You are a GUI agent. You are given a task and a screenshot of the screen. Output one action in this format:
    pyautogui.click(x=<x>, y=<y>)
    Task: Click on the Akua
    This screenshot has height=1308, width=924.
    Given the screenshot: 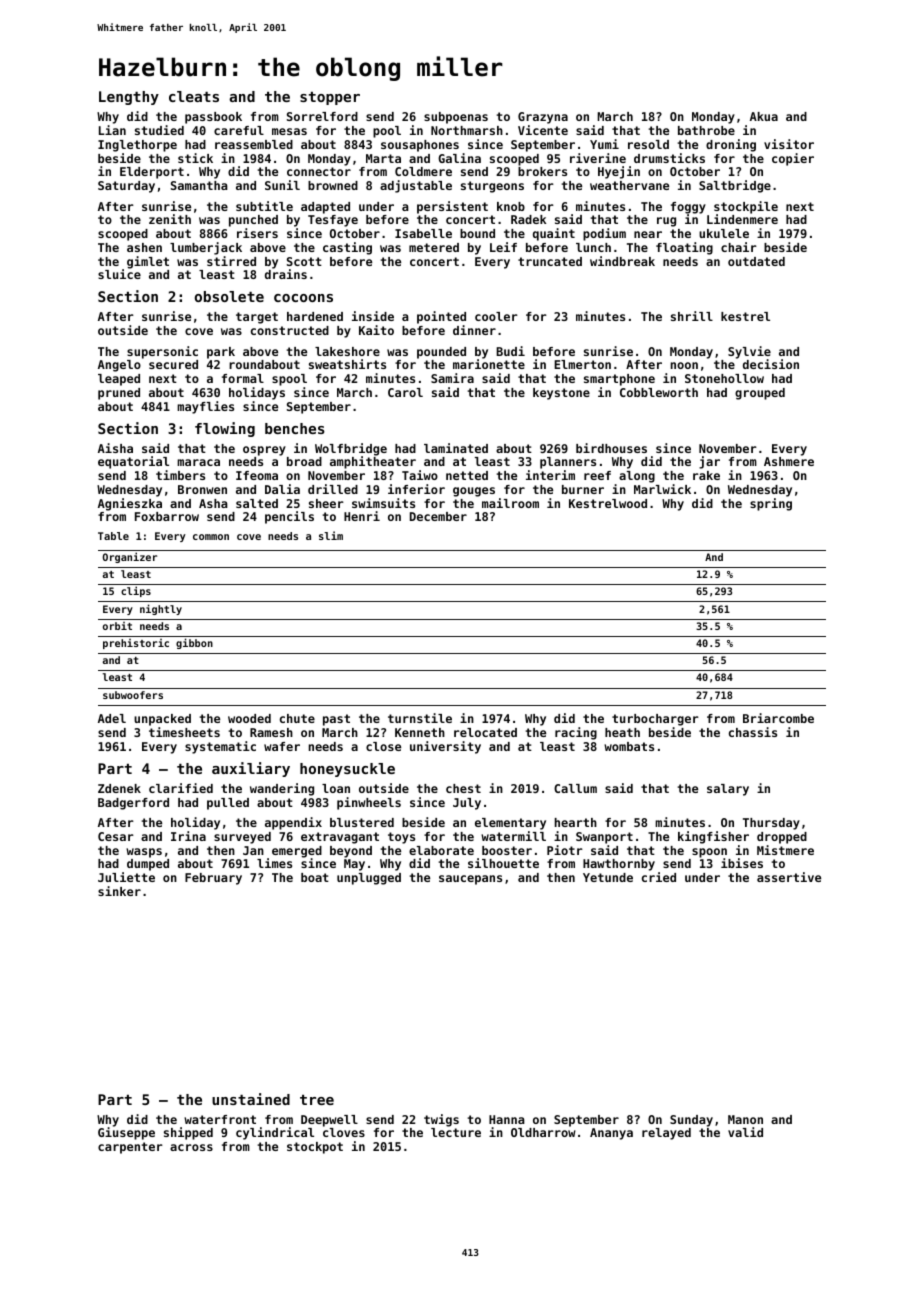 What is the action you would take?
    pyautogui.click(x=764, y=116)
